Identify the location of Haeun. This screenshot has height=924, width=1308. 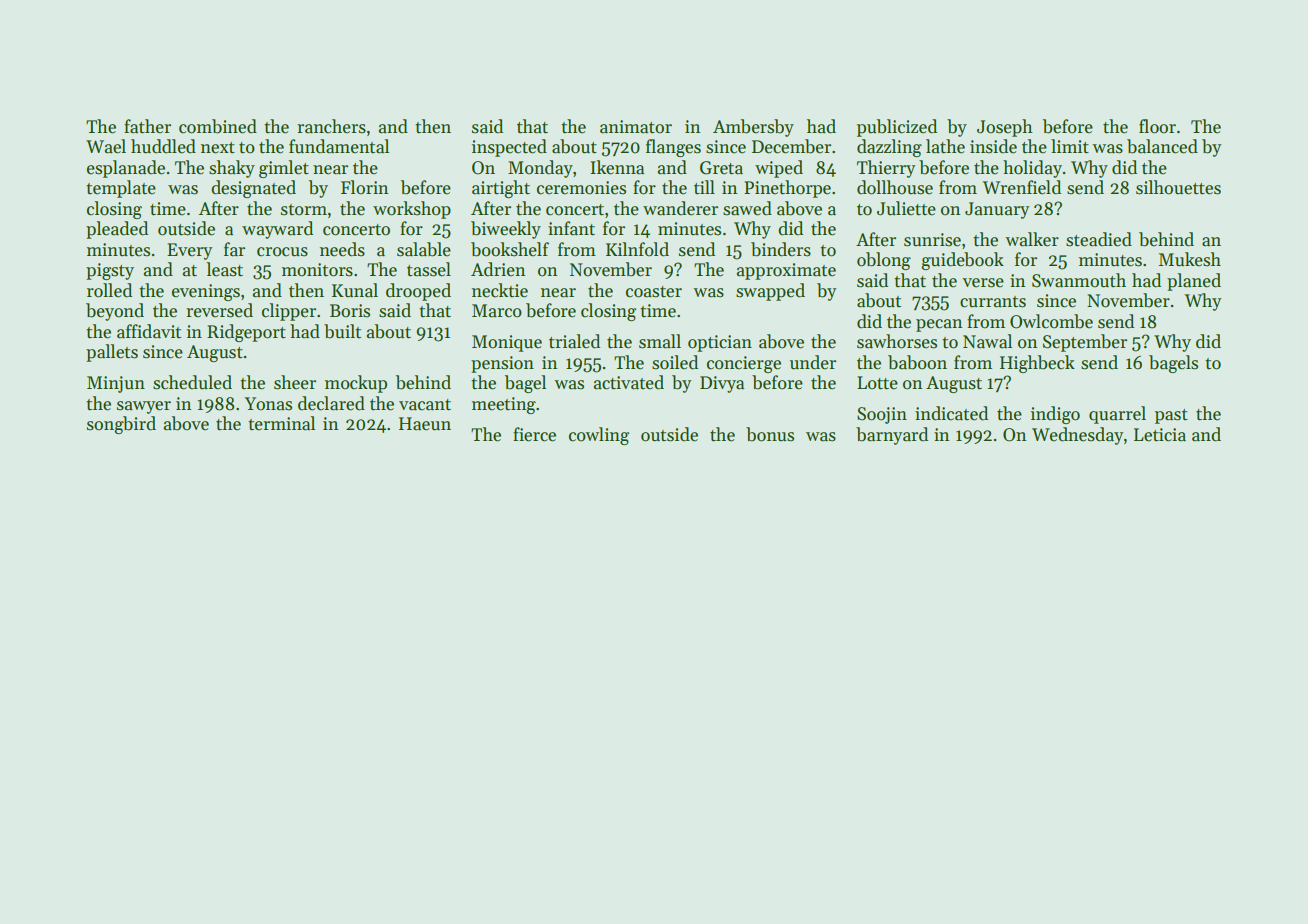
(425, 424).
